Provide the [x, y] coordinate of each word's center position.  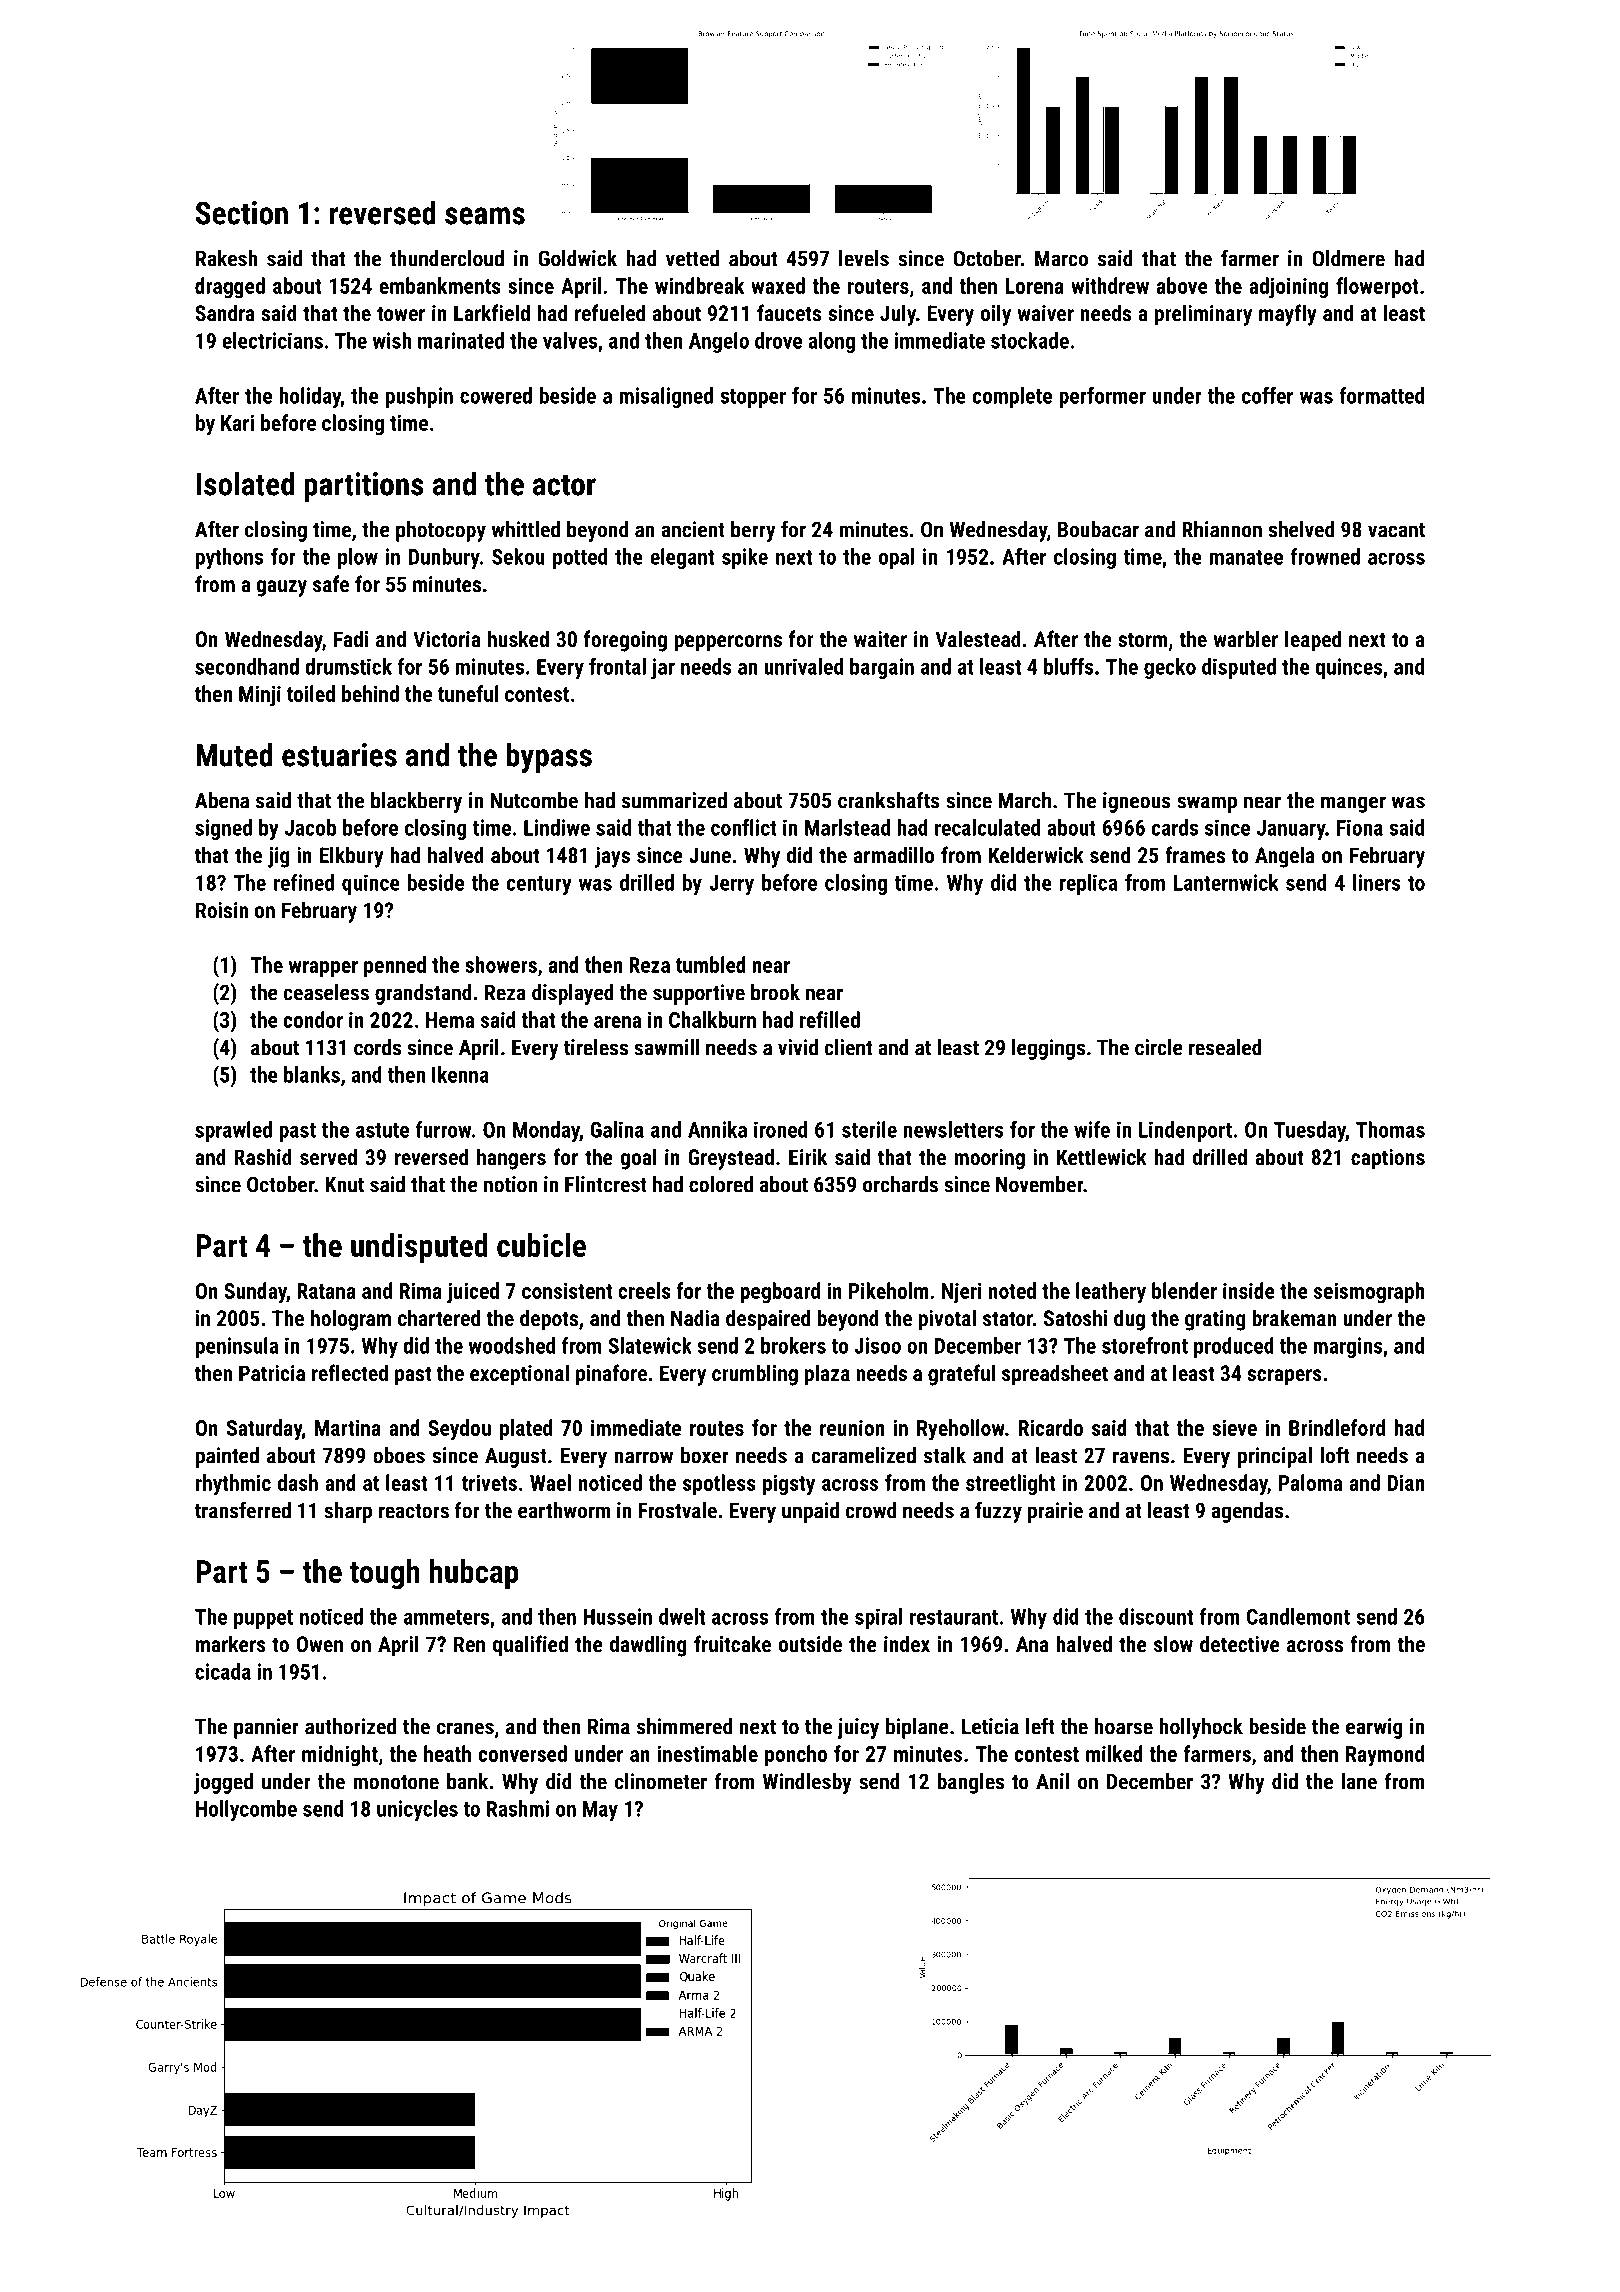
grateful [961, 1375]
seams [485, 216]
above [1182, 285]
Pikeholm [889, 1290]
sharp [348, 1512]
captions [1388, 1159]
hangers [511, 1159]
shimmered [684, 1726]
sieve [1234, 1427]
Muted [234, 754]
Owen [319, 1644]
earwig [1374, 1728]
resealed [1225, 1047]
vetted [692, 258]
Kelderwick [1036, 854]
